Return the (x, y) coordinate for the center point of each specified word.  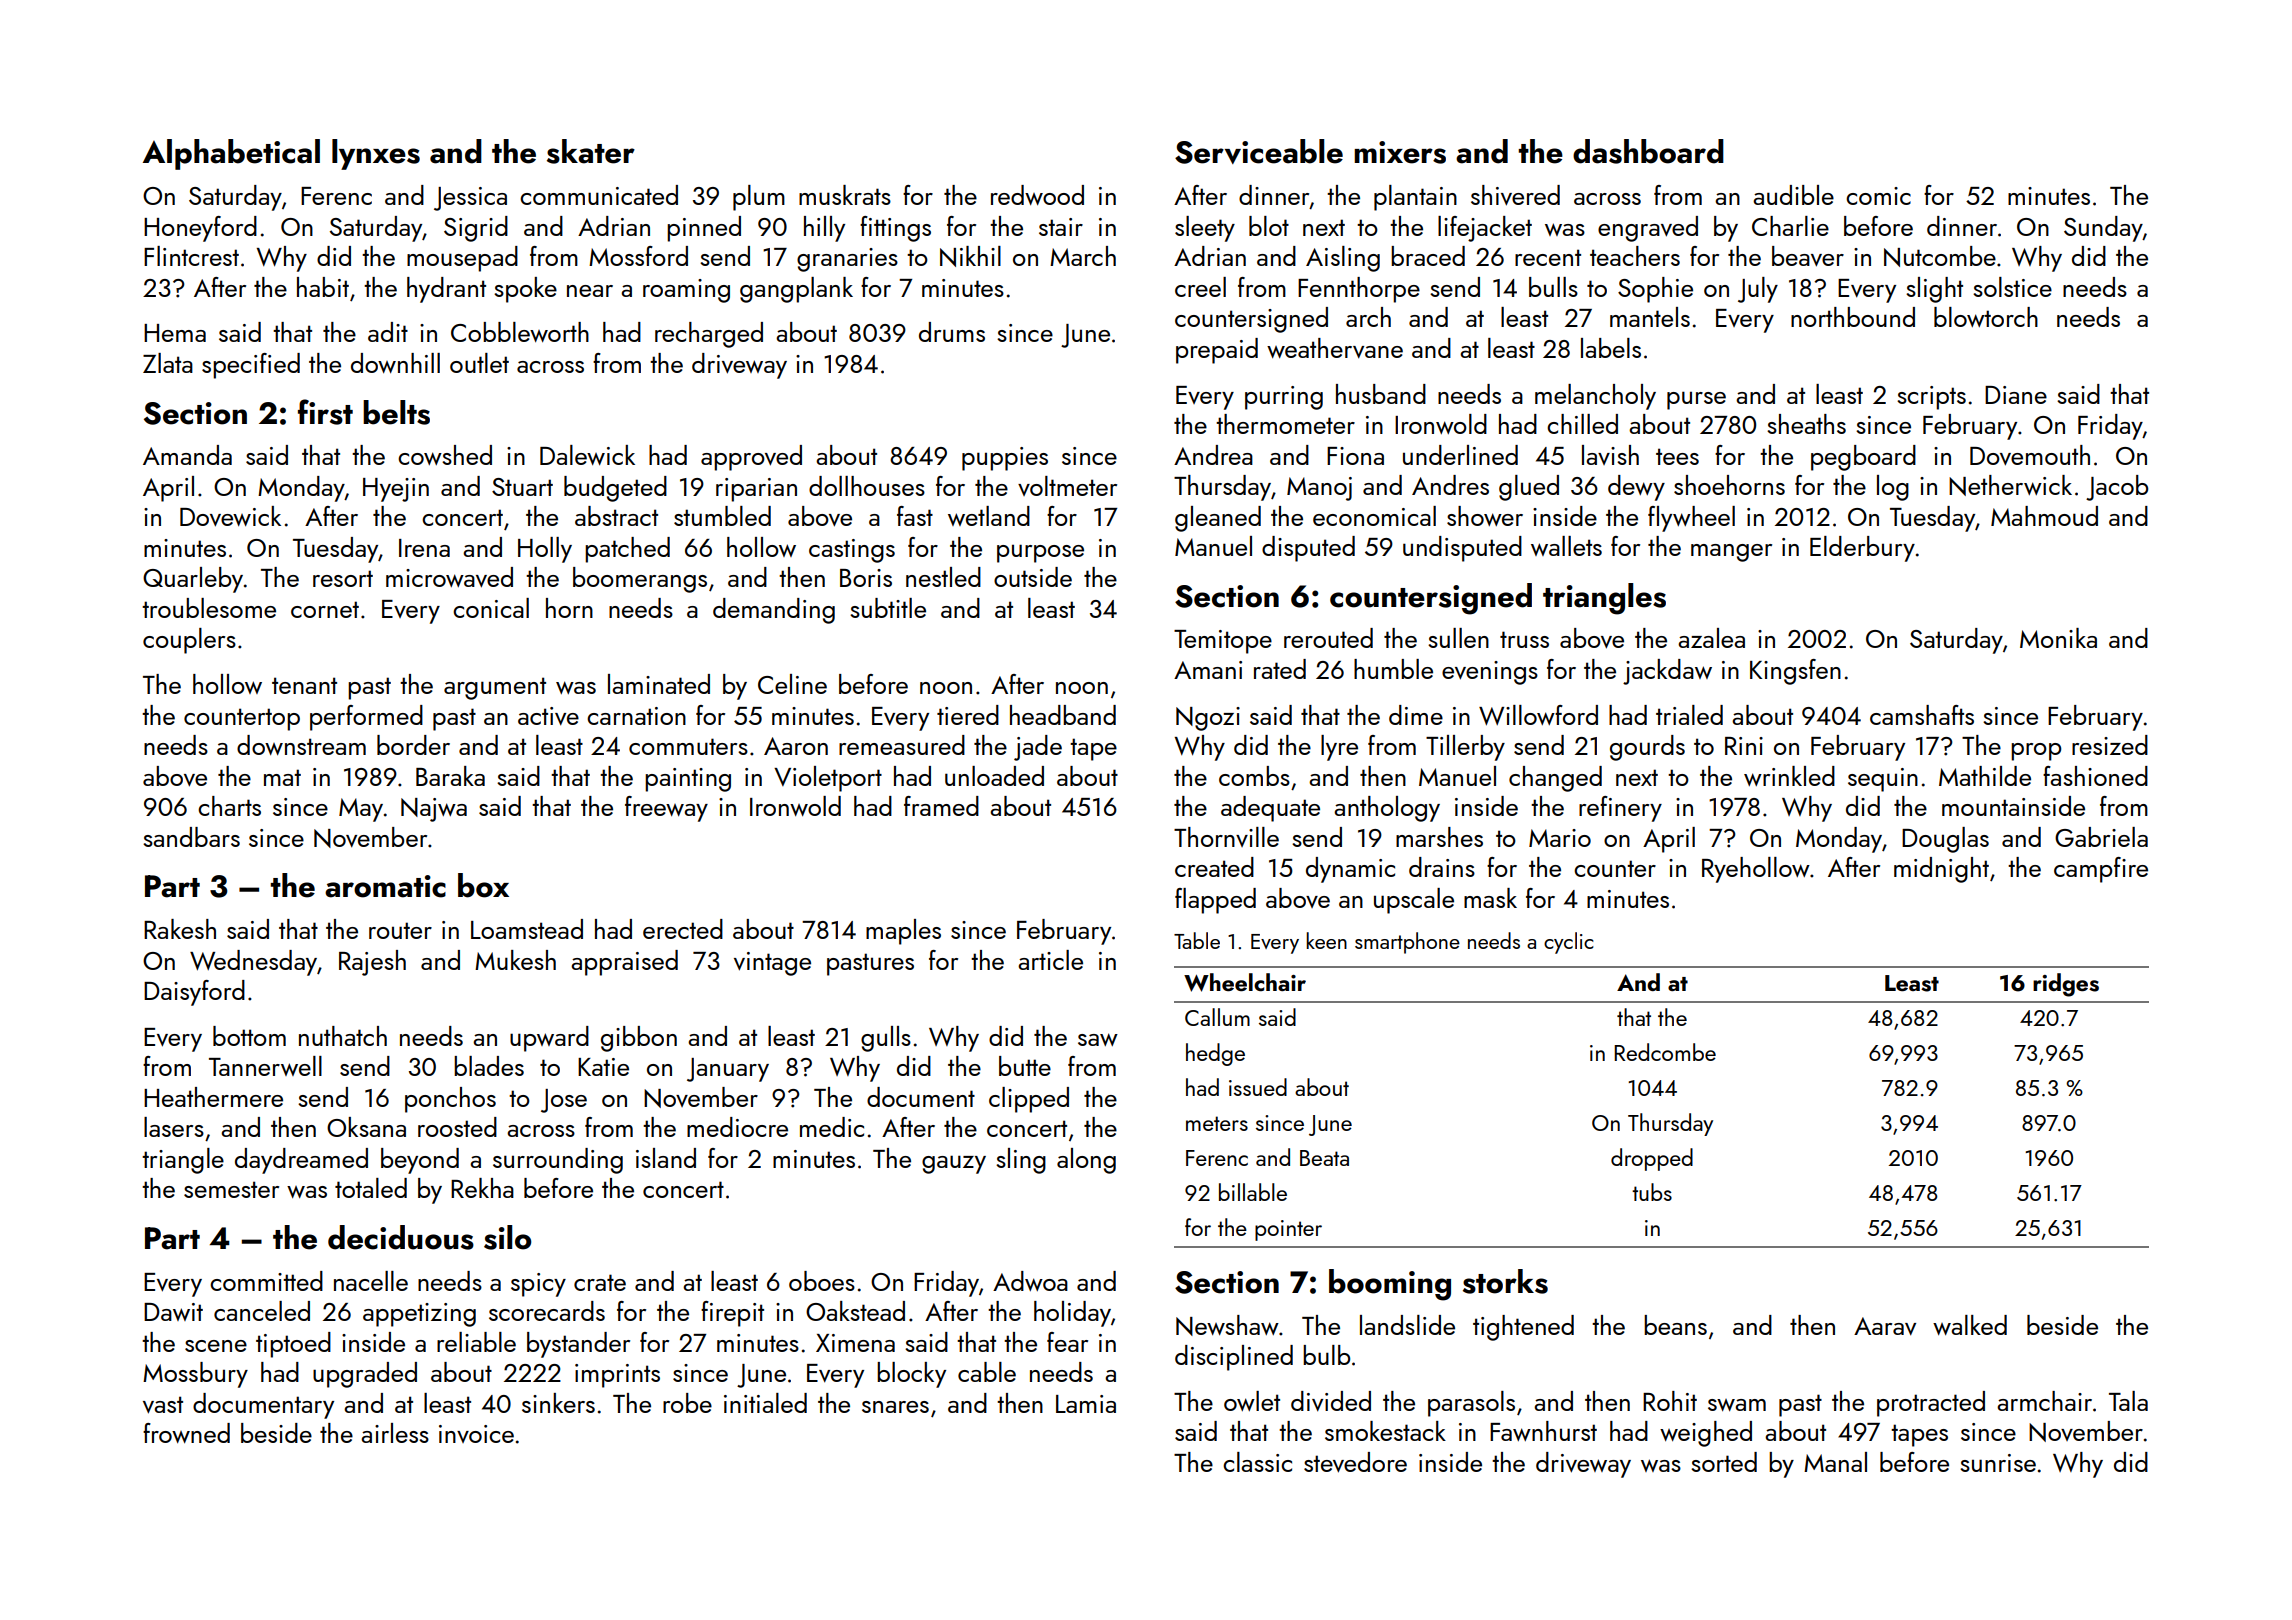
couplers (189, 641)
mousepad (462, 259)
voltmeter (1067, 486)
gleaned (1218, 519)
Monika (2058, 638)
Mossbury (195, 1375)
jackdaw (1667, 672)
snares (895, 1407)
